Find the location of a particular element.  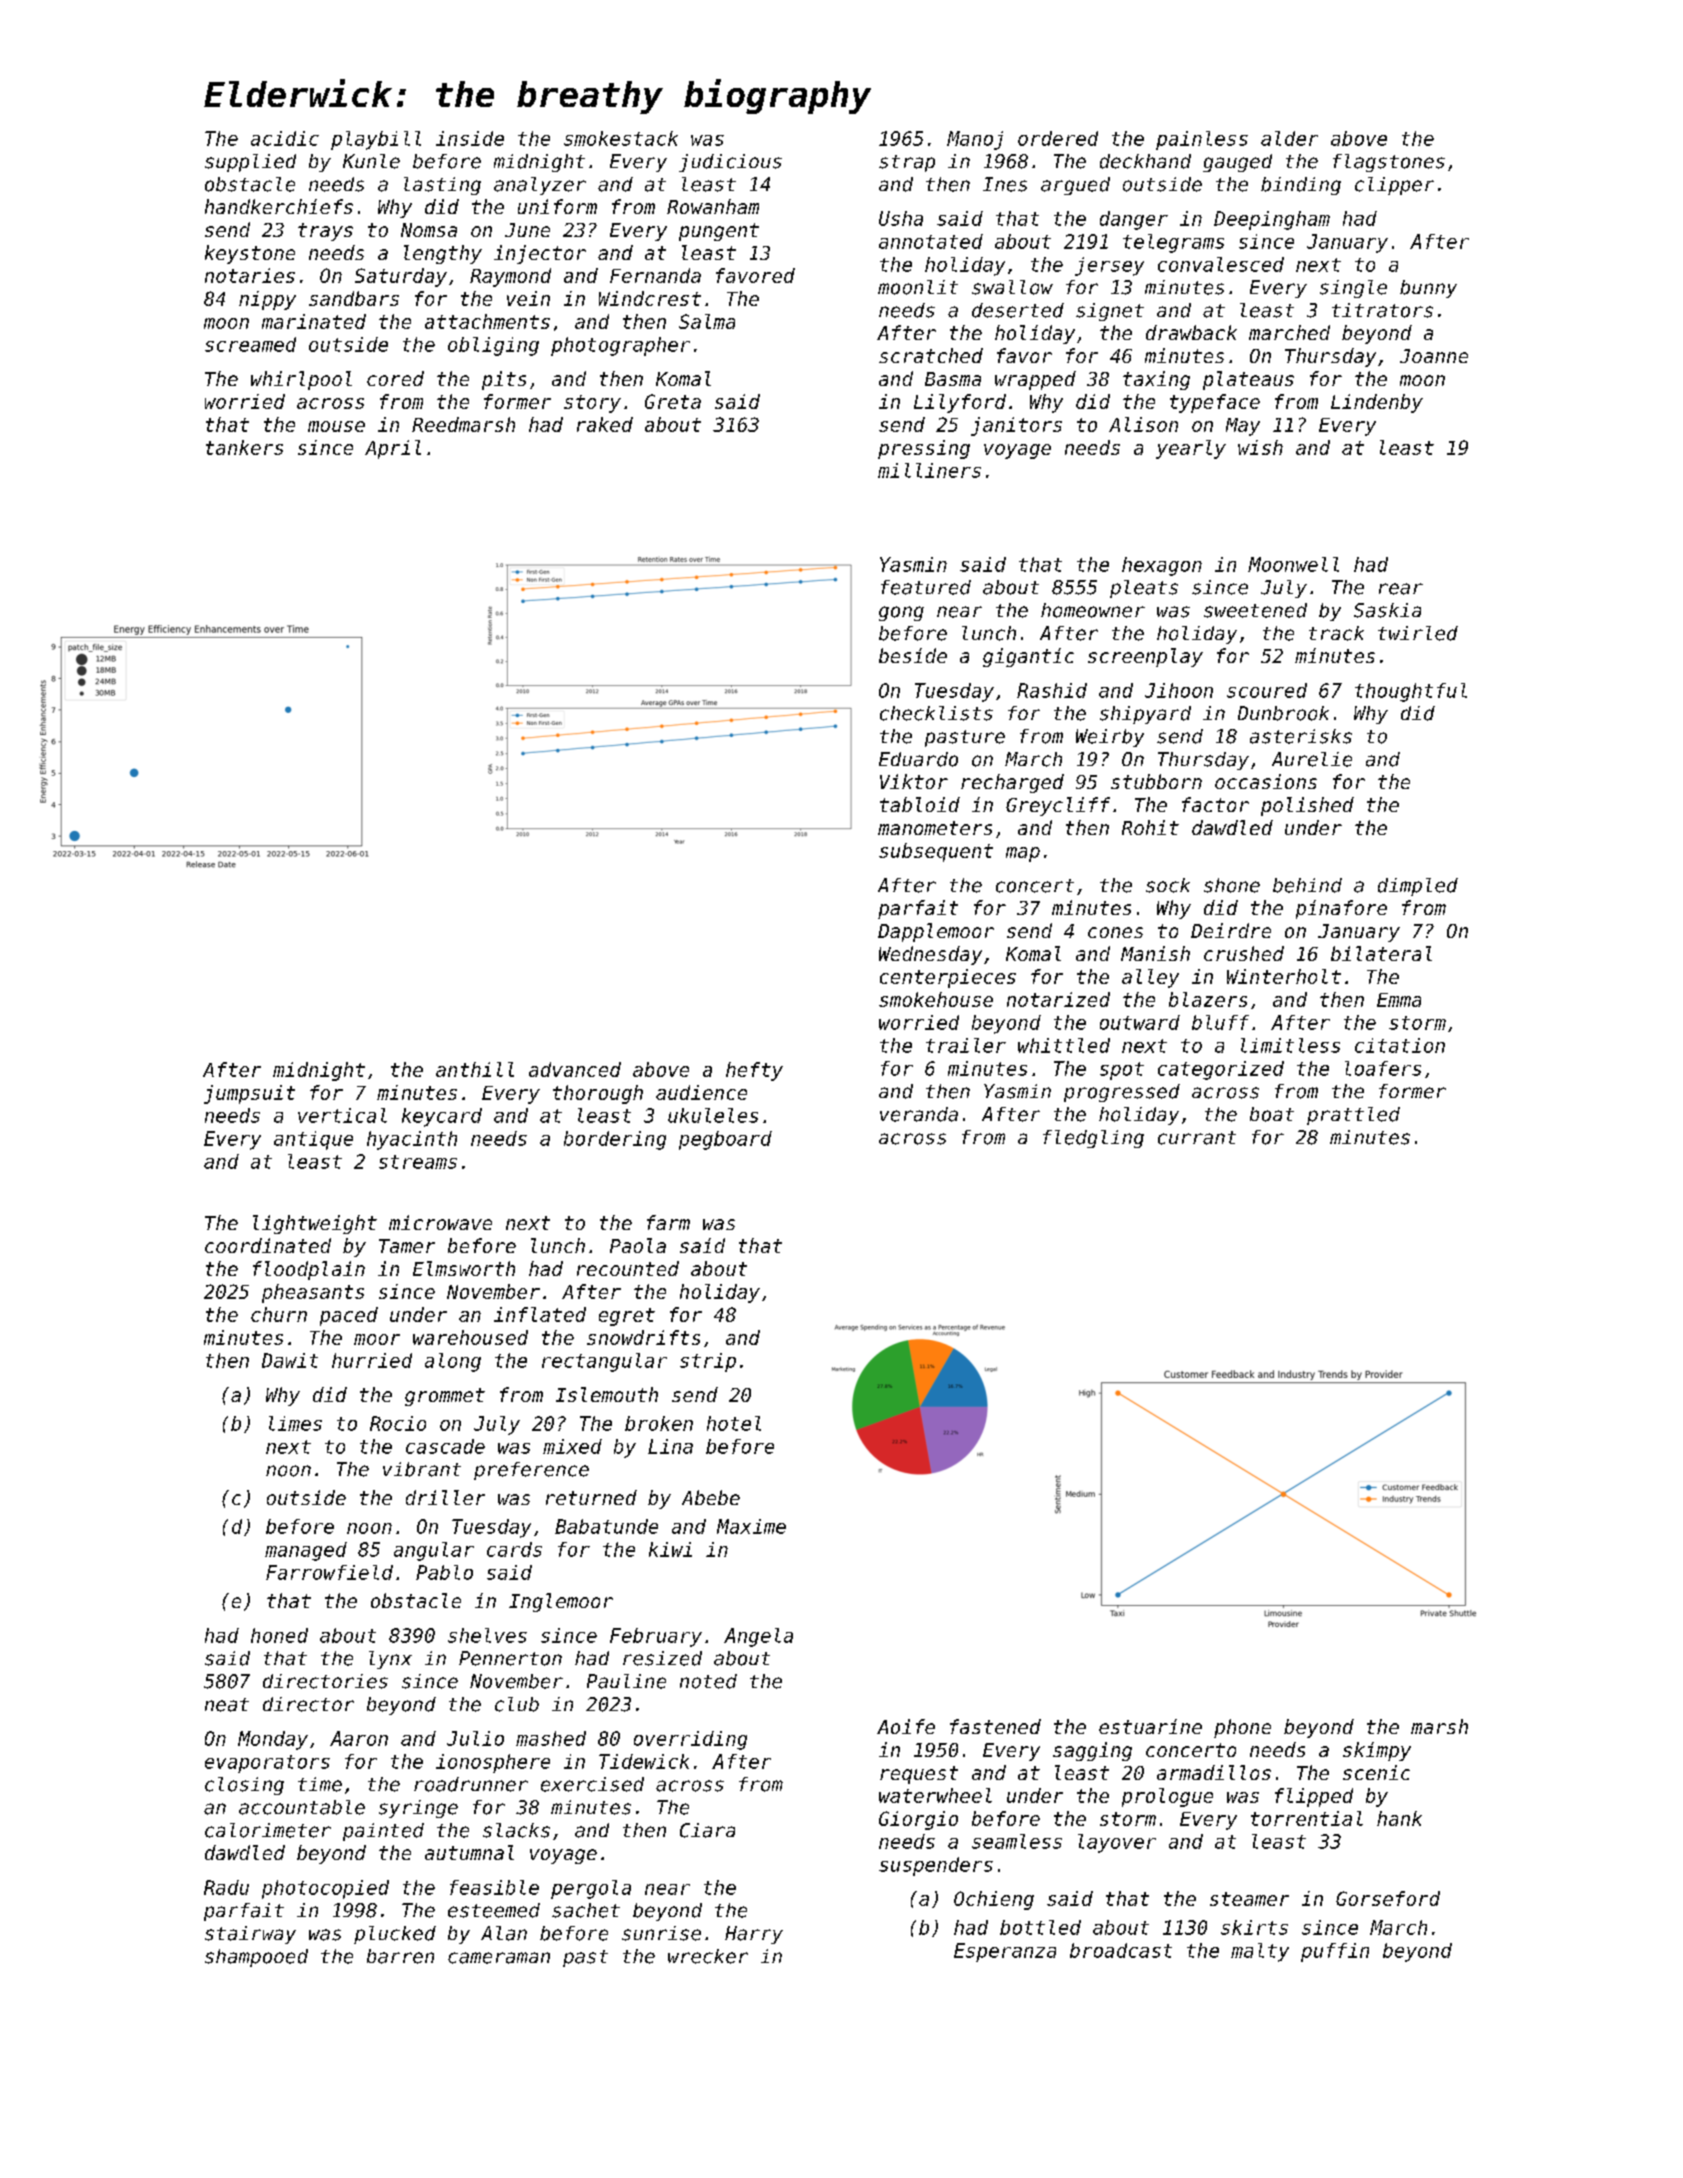

estuarine is located at coordinates (1150, 1726).
